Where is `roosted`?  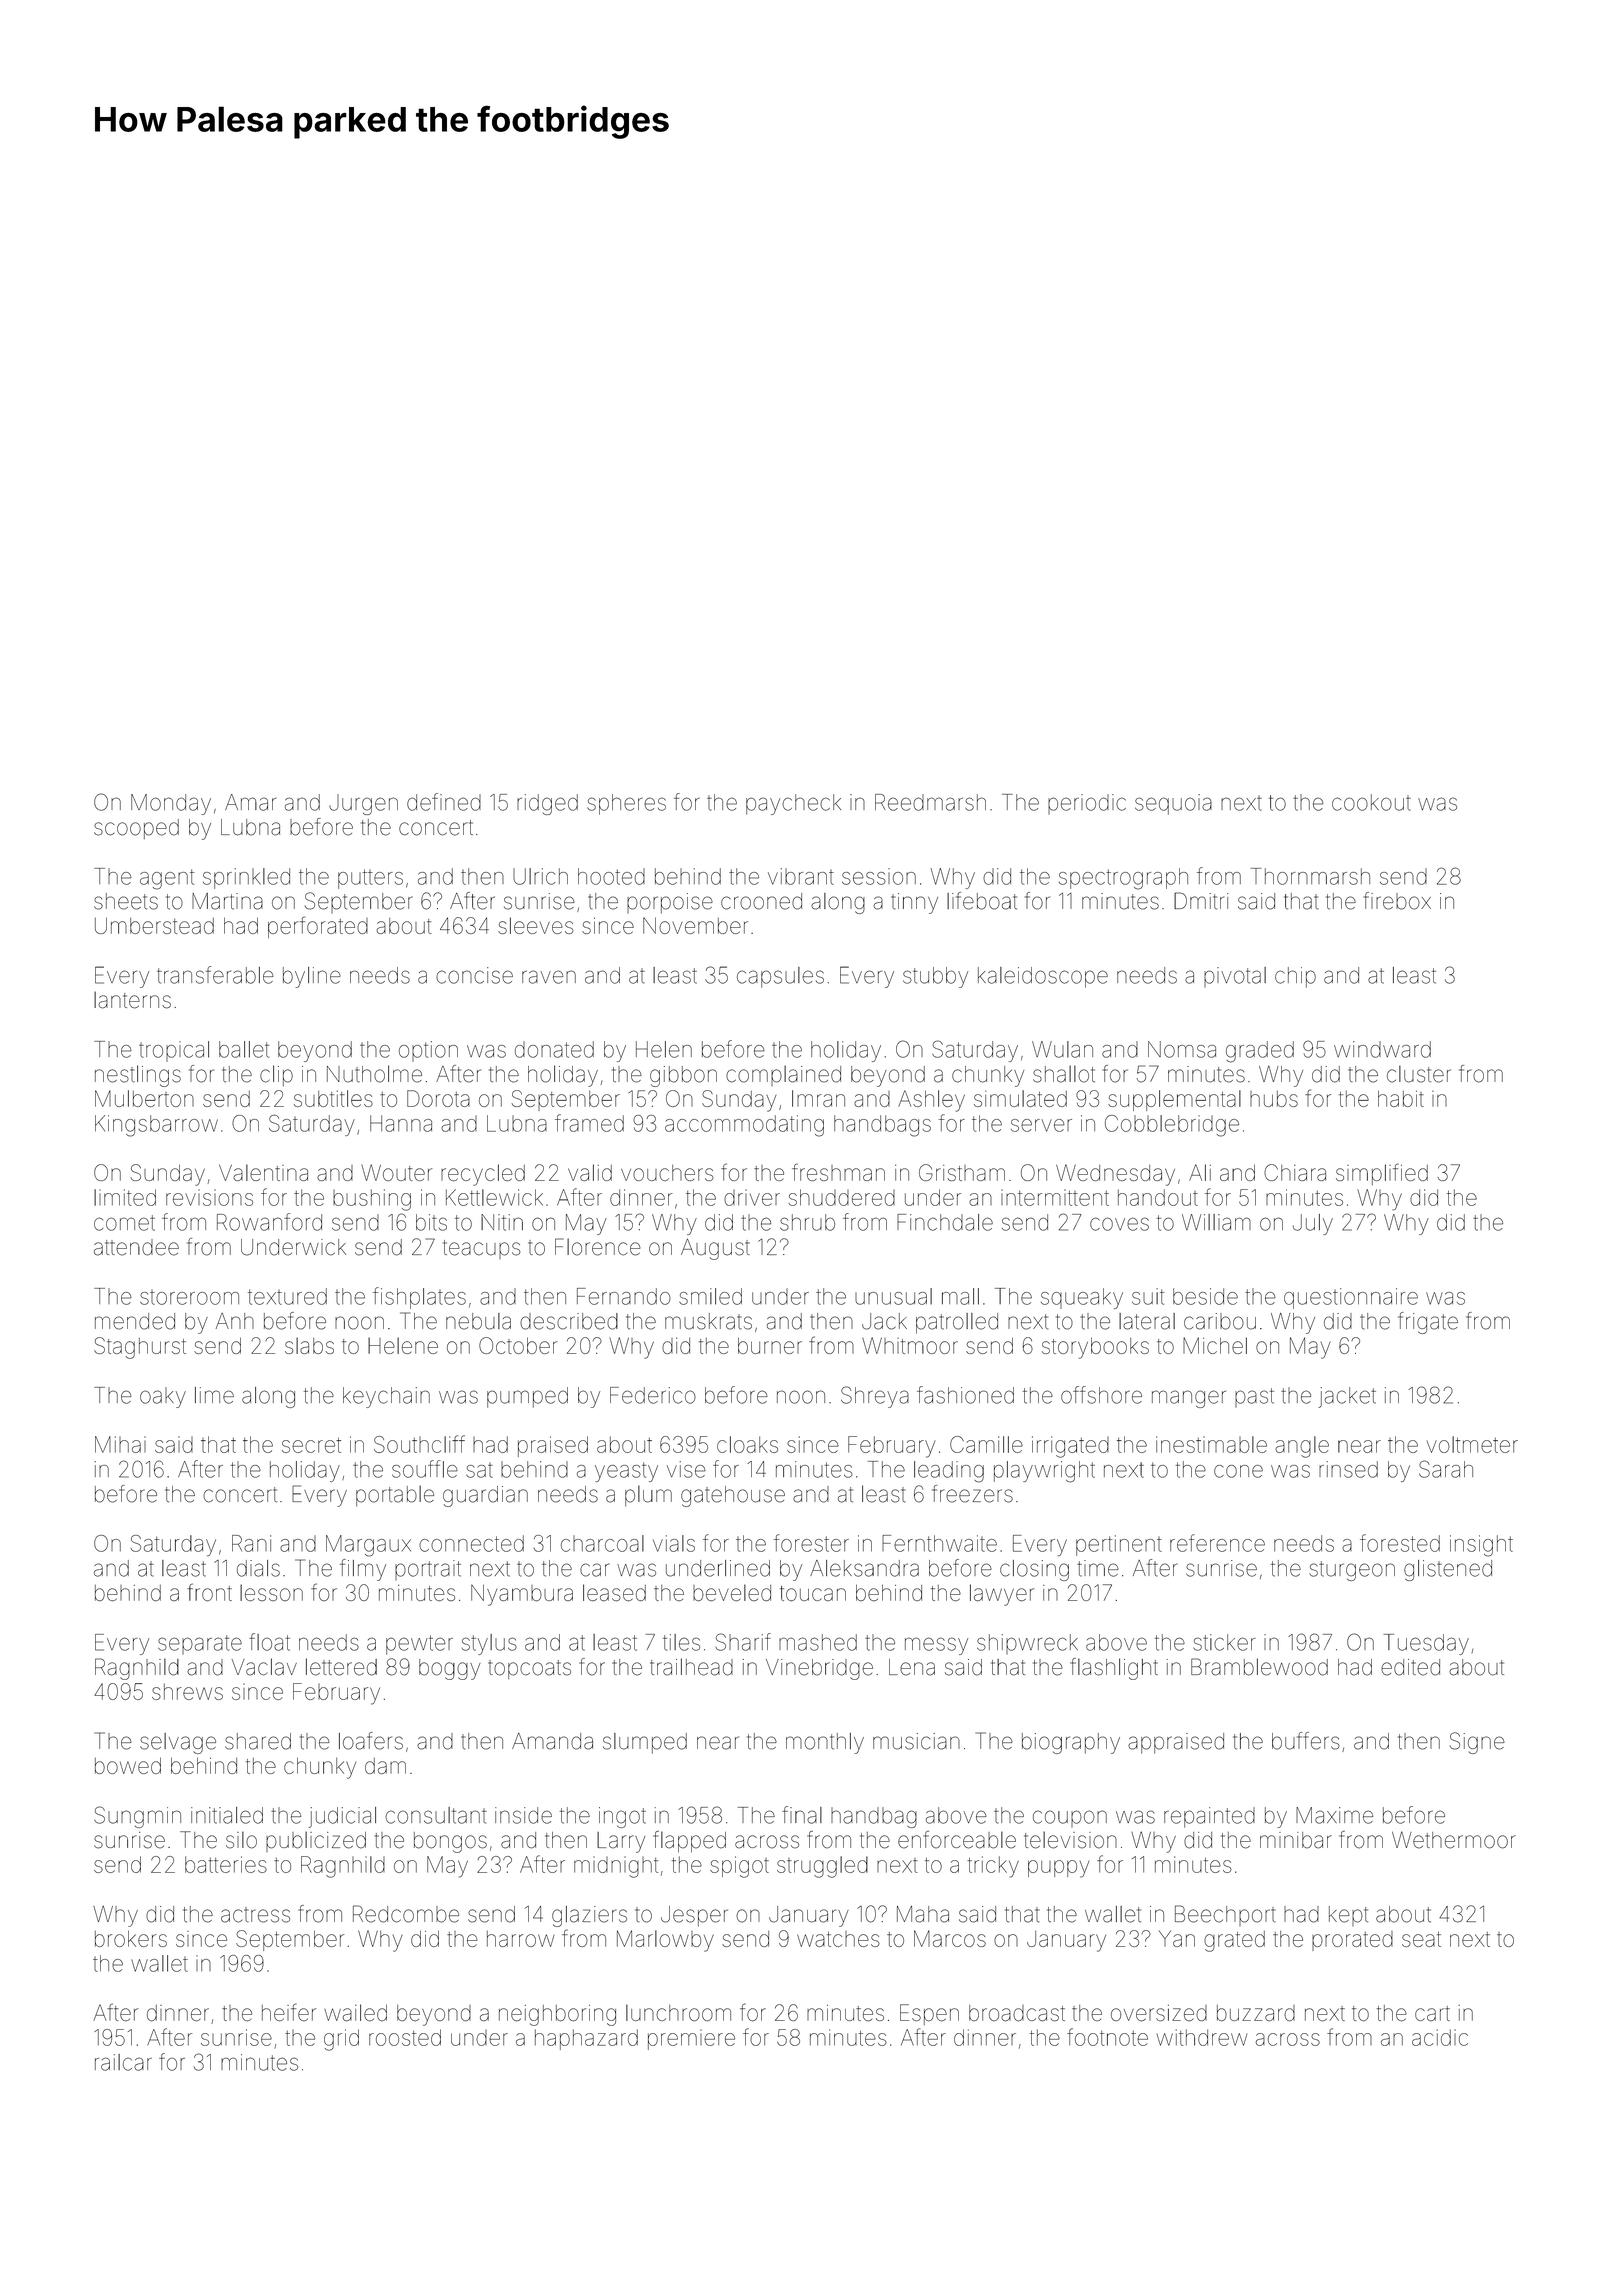
roosted is located at coordinates (405, 2037).
